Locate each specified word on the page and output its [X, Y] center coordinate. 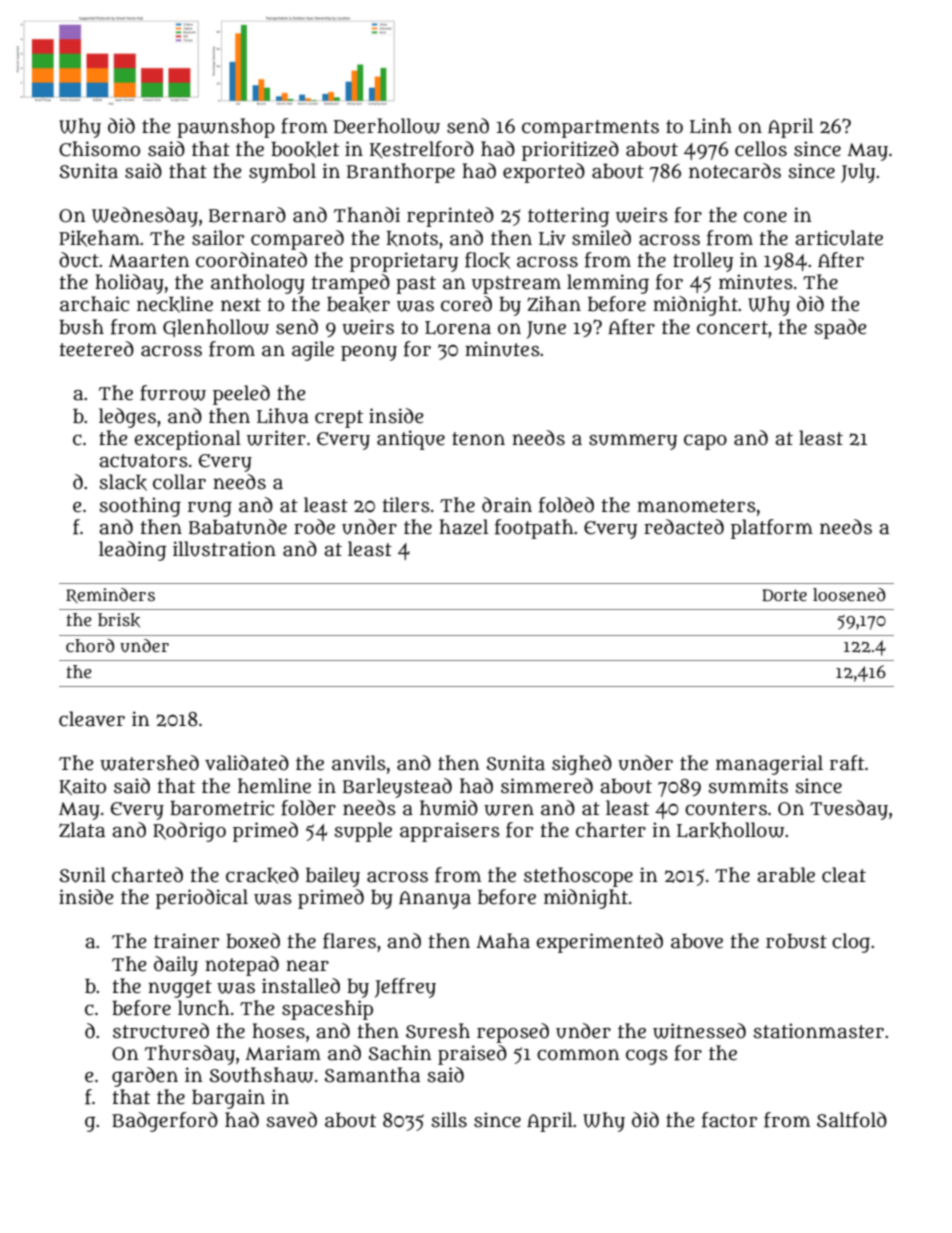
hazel [463, 527]
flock [487, 260]
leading [132, 551]
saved [292, 1120]
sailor [218, 238]
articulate [839, 238]
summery [633, 442]
